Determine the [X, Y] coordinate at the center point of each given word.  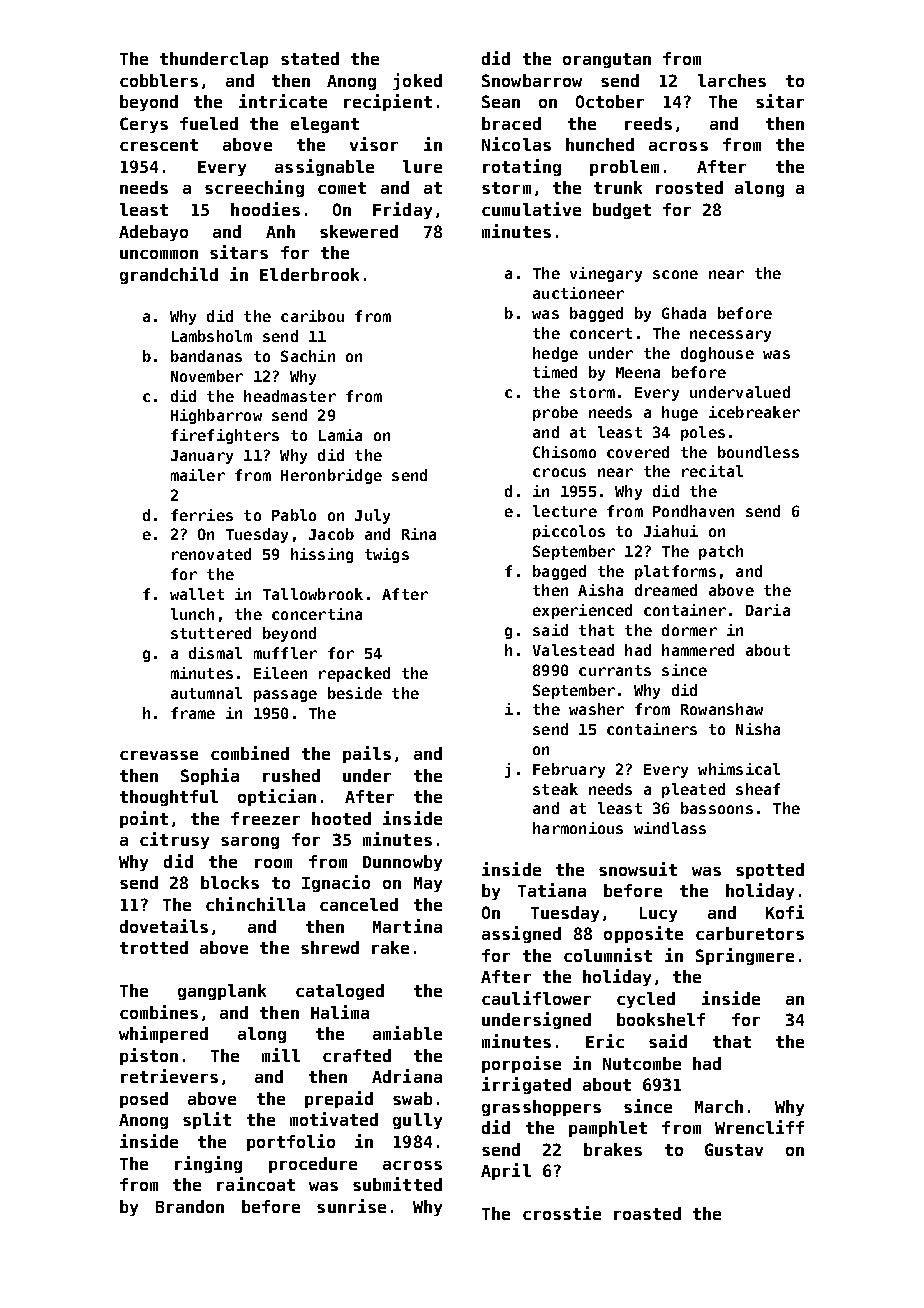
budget [622, 211]
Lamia [340, 435]
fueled [209, 123]
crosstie [562, 1213]
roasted [647, 1213]
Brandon [190, 1206]
